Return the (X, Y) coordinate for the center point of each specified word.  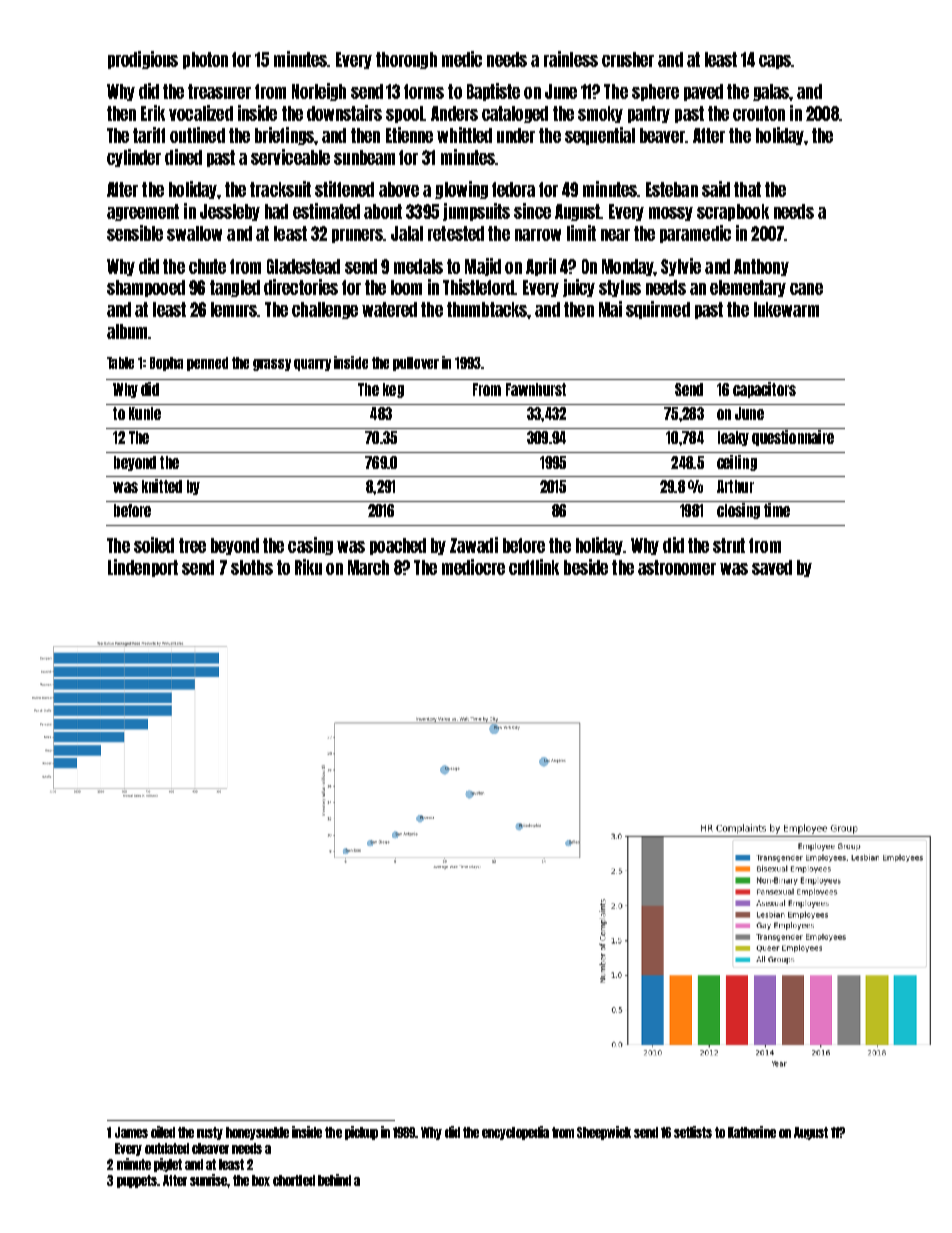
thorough (406, 60)
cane (806, 289)
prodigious (143, 60)
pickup (361, 1133)
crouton (759, 113)
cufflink (534, 567)
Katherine (752, 1132)
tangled (235, 288)
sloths (252, 567)
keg (393, 390)
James (131, 1132)
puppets (137, 1181)
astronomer (677, 567)
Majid (483, 267)
